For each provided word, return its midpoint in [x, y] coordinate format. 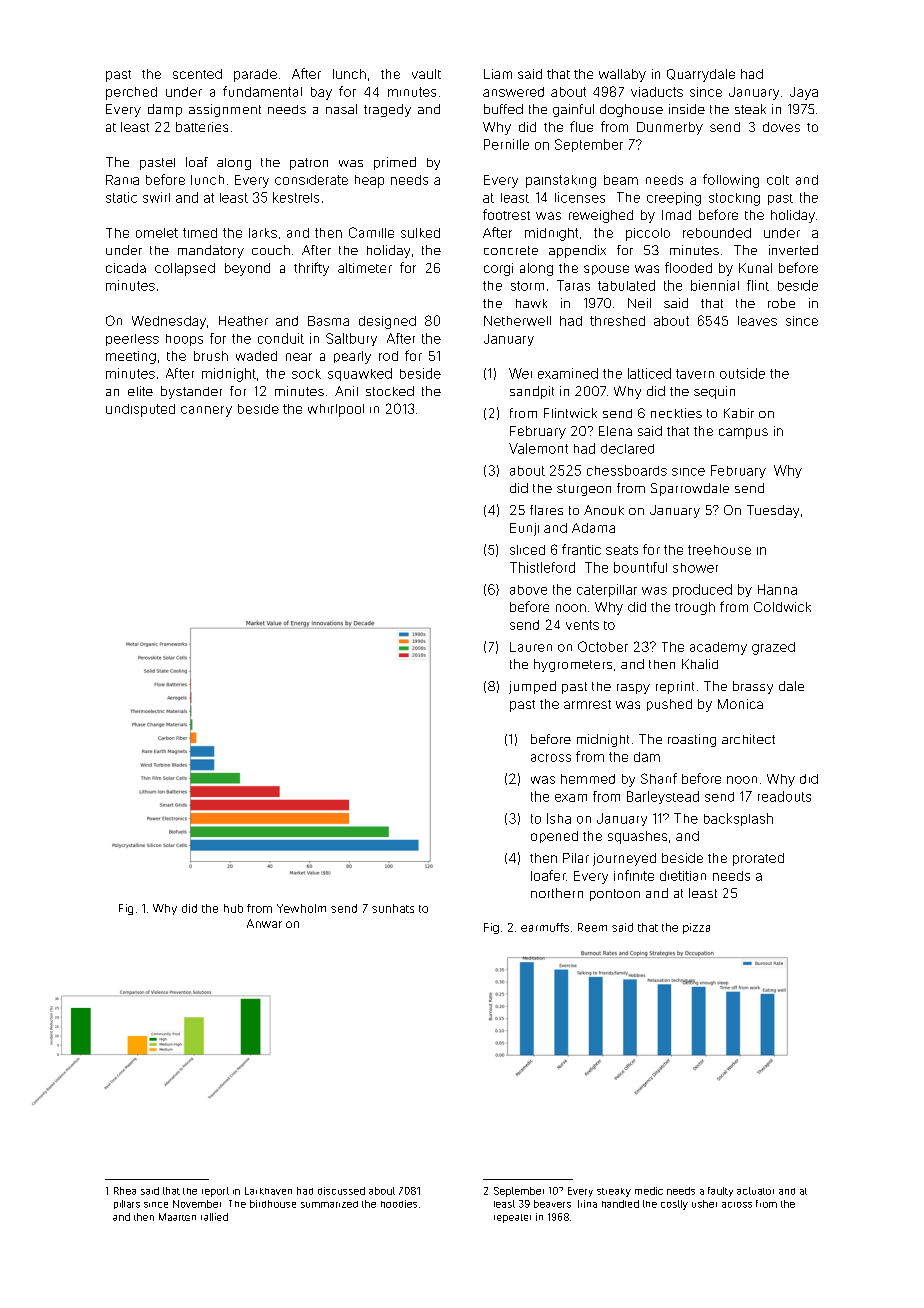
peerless [132, 340]
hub [233, 908]
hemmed [588, 779]
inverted [793, 250]
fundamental [262, 91]
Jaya [804, 93]
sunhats [393, 908]
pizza [696, 928]
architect [748, 739]
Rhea [125, 1191]
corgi [498, 269]
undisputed [140, 410]
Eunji [524, 529]
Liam [498, 74]
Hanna [777, 589]
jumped [532, 687]
